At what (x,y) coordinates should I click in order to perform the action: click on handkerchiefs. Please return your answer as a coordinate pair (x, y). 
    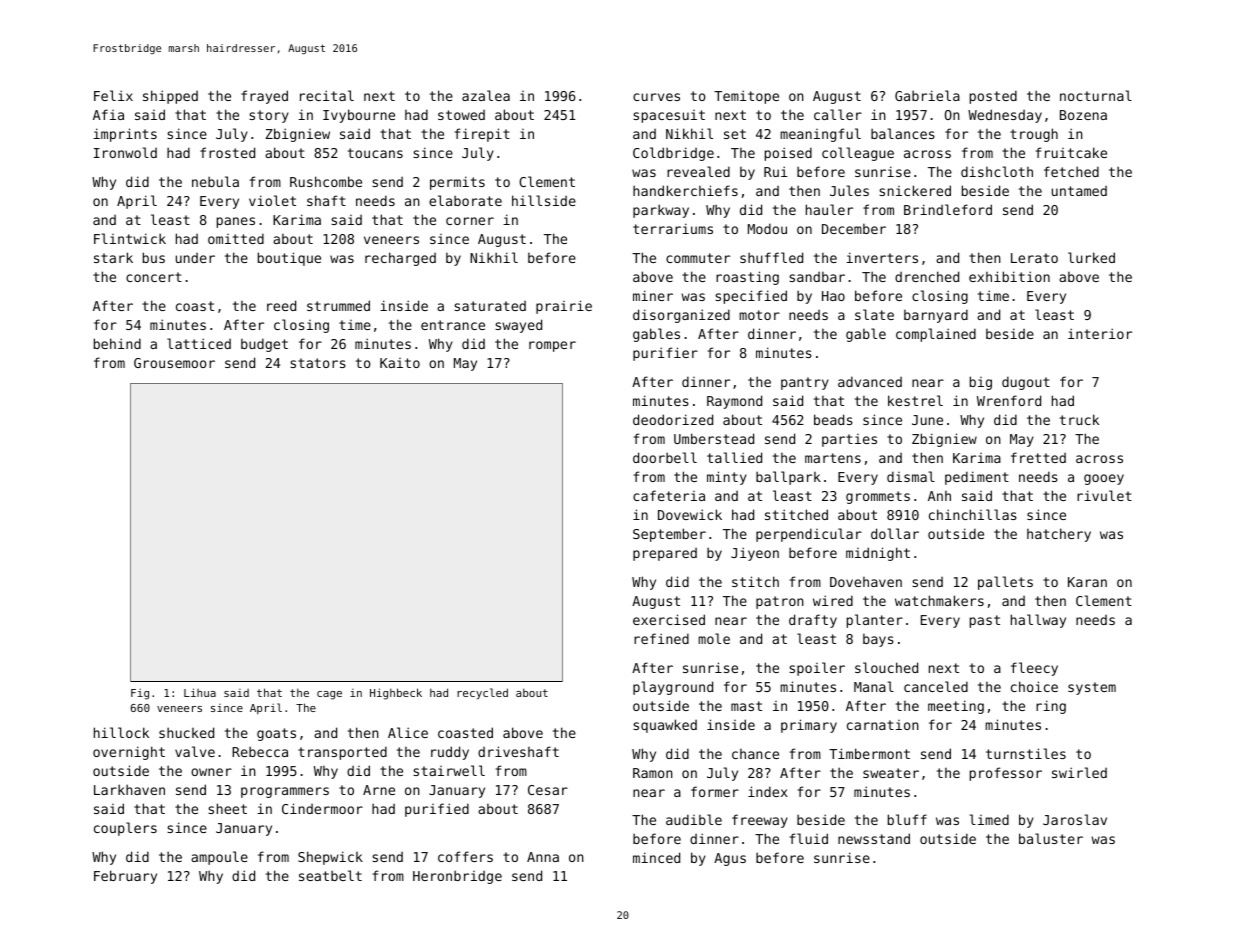
    Looking at the image, I should click on (685, 190).
